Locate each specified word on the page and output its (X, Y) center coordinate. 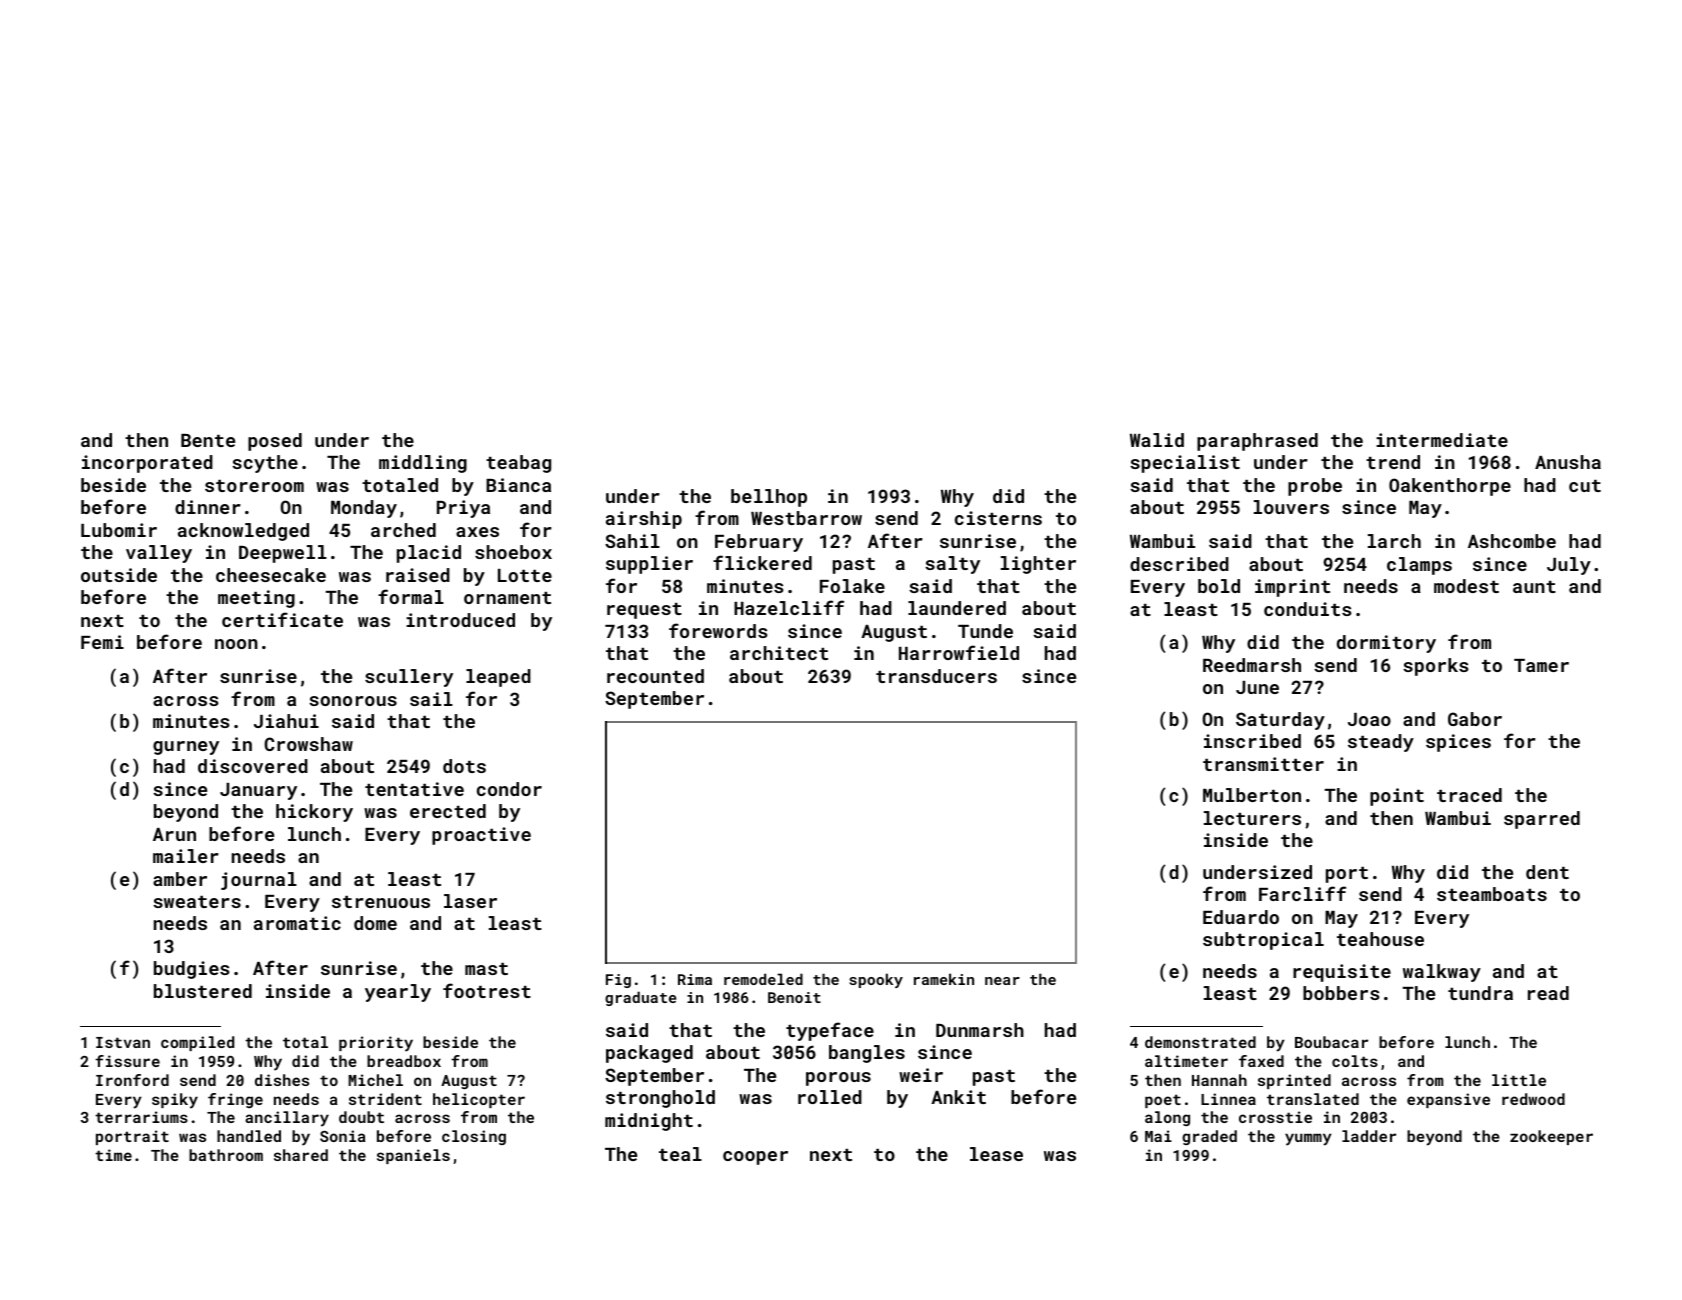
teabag (518, 464)
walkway (1442, 973)
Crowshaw (308, 744)
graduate (640, 998)
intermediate (1442, 440)
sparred (1542, 820)
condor (509, 789)
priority (376, 1044)
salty (952, 565)
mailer (186, 856)
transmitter (1263, 764)
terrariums (141, 1117)
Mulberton (1252, 795)
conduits (1308, 609)
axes (477, 532)
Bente (208, 440)
